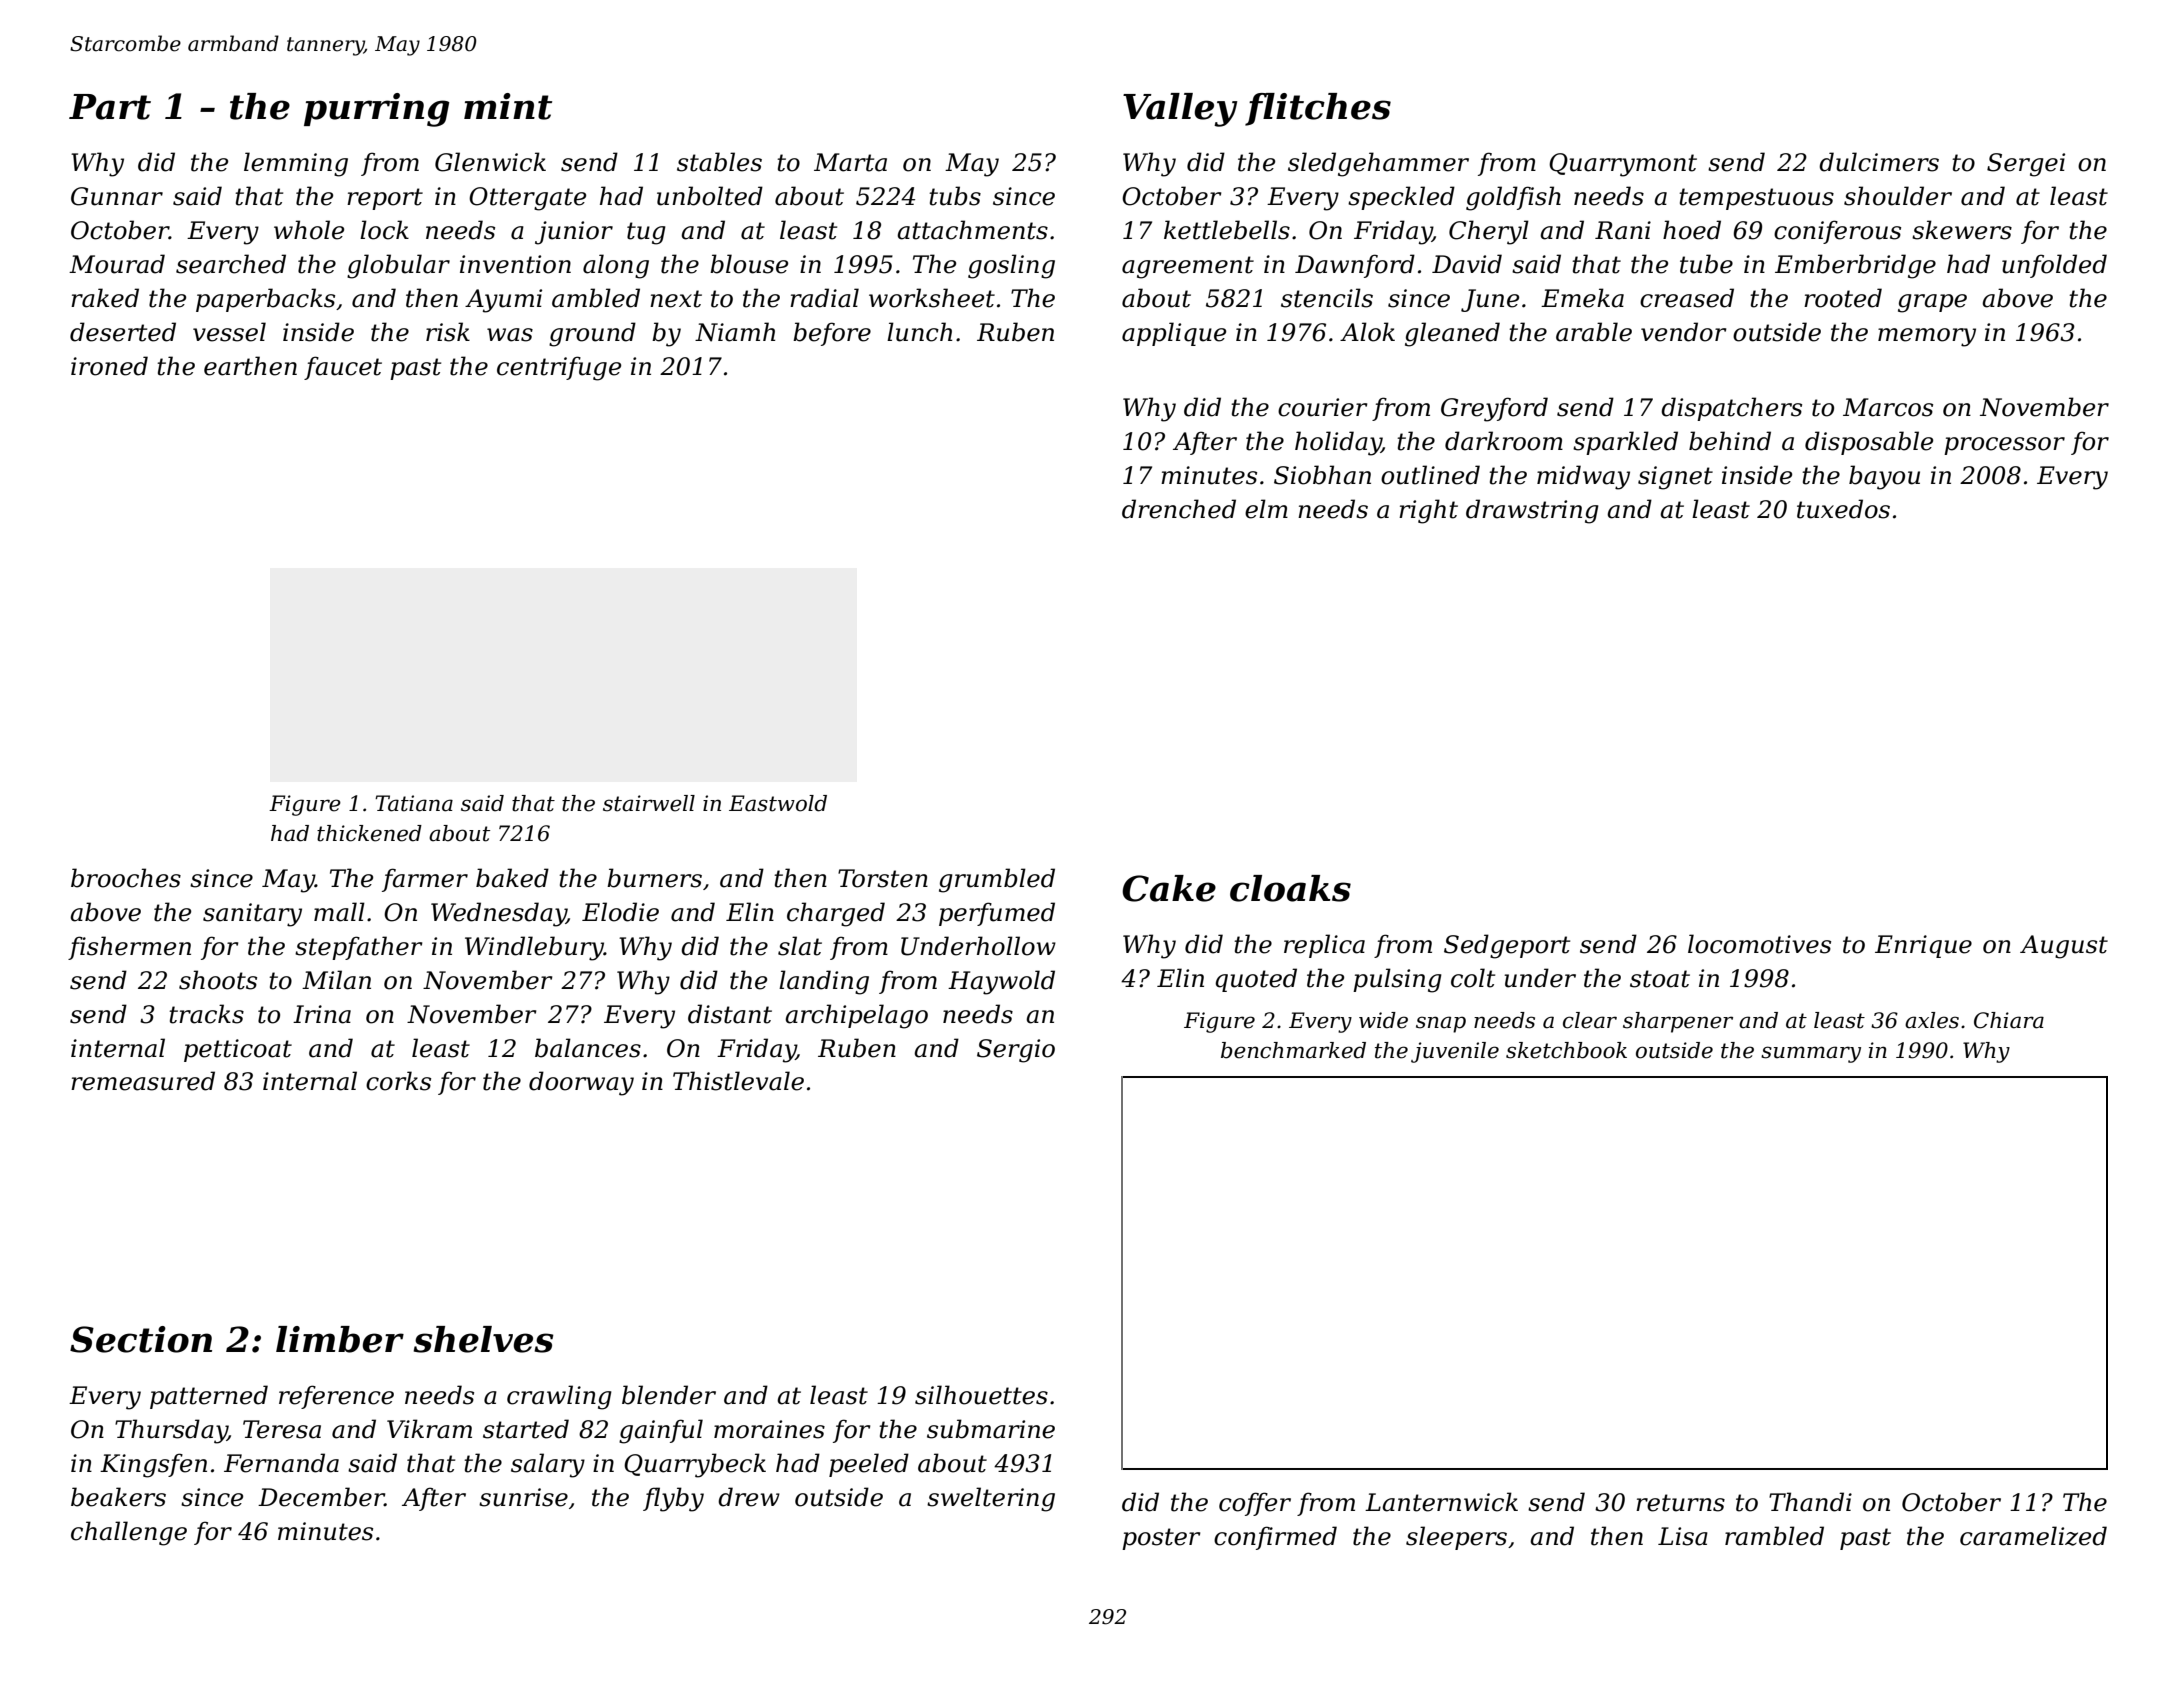 The height and width of the screenshot is (1683, 2178). I want to click on Part, so click(110, 107).
